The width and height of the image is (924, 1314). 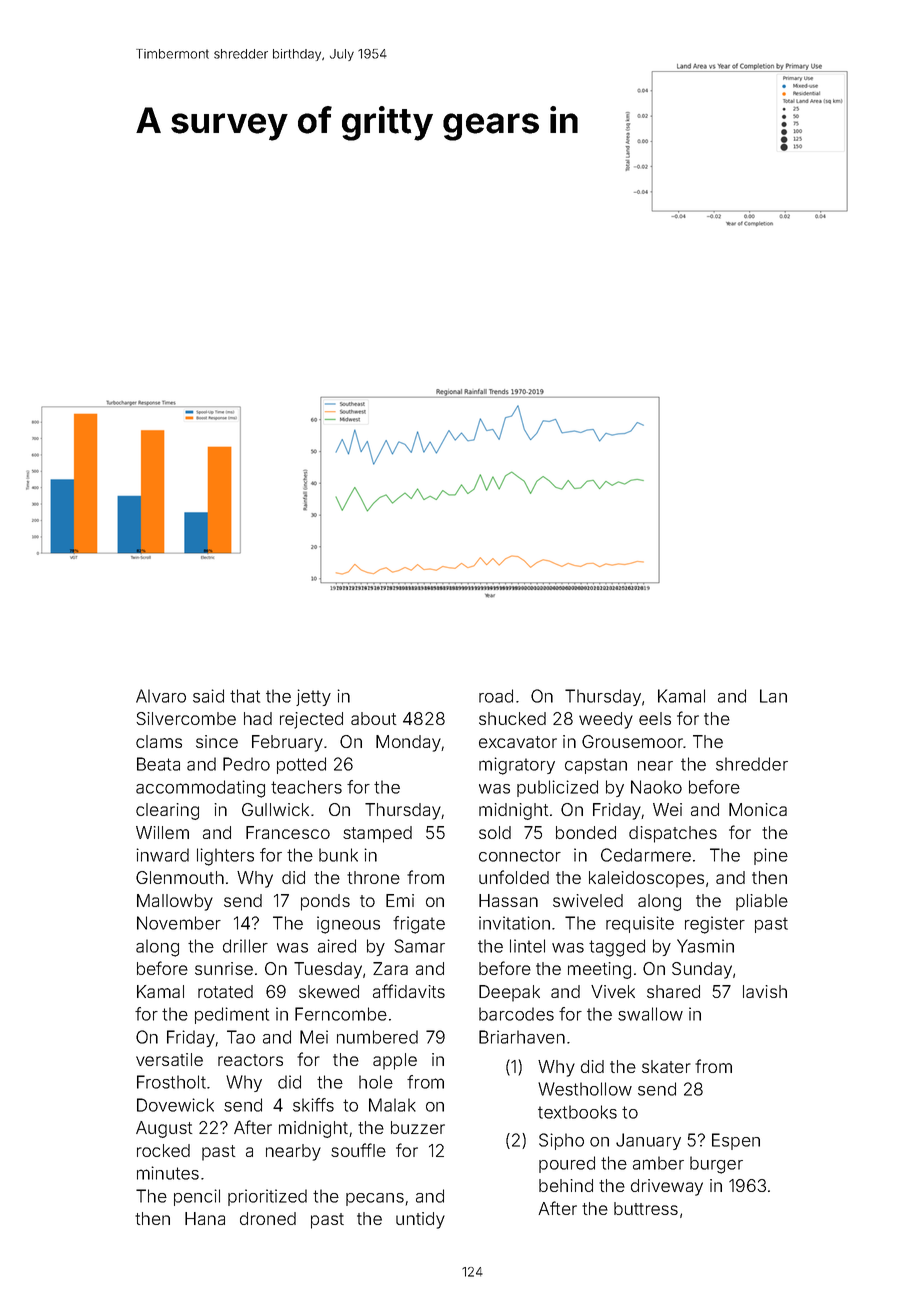 What do you see at coordinates (765, 991) in the image?
I see `lavish` at bounding box center [765, 991].
